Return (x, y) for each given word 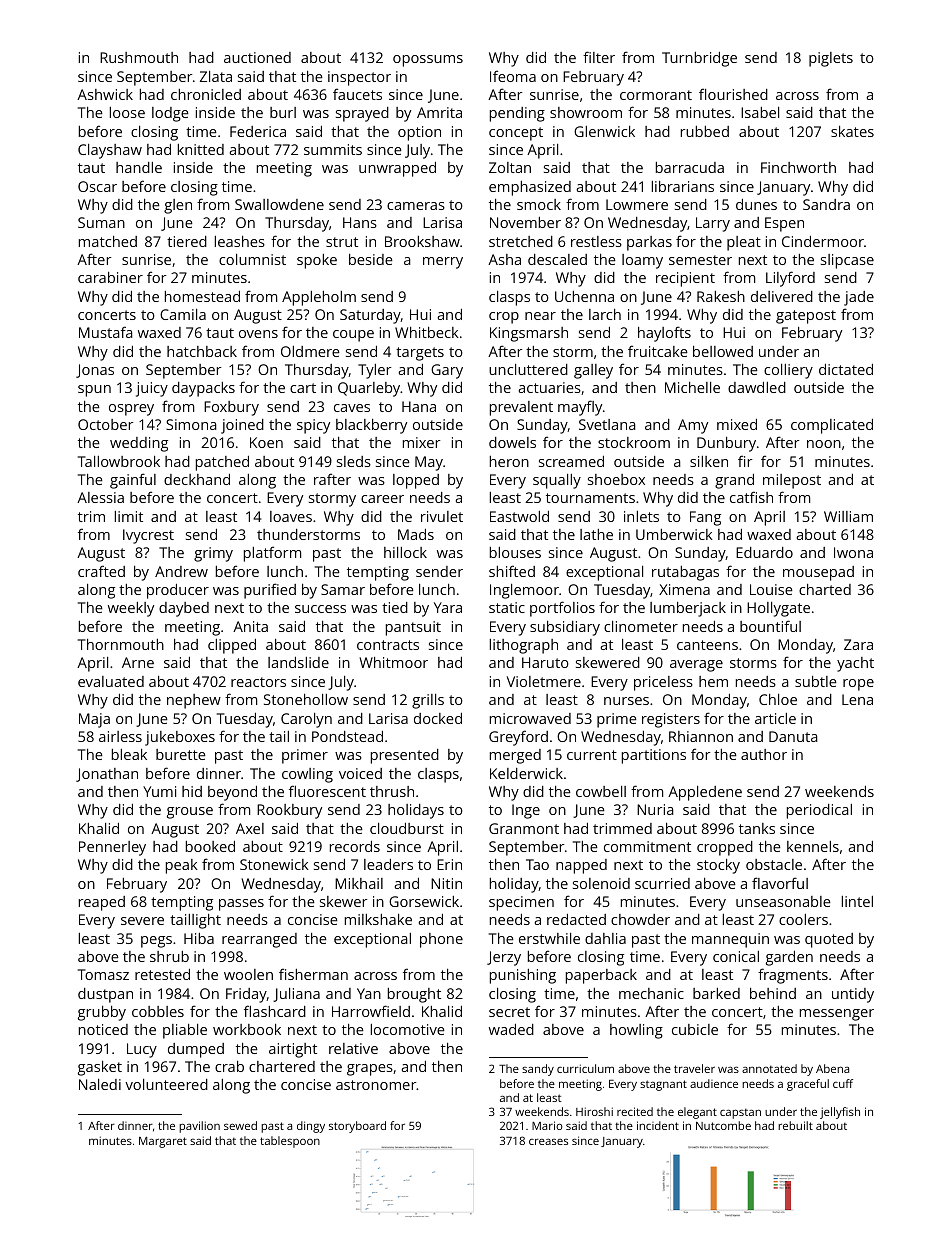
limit (129, 516)
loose (127, 112)
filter (599, 57)
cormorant (656, 95)
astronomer (376, 1085)
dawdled (757, 387)
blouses (515, 552)
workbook (247, 1029)
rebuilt (795, 1125)
